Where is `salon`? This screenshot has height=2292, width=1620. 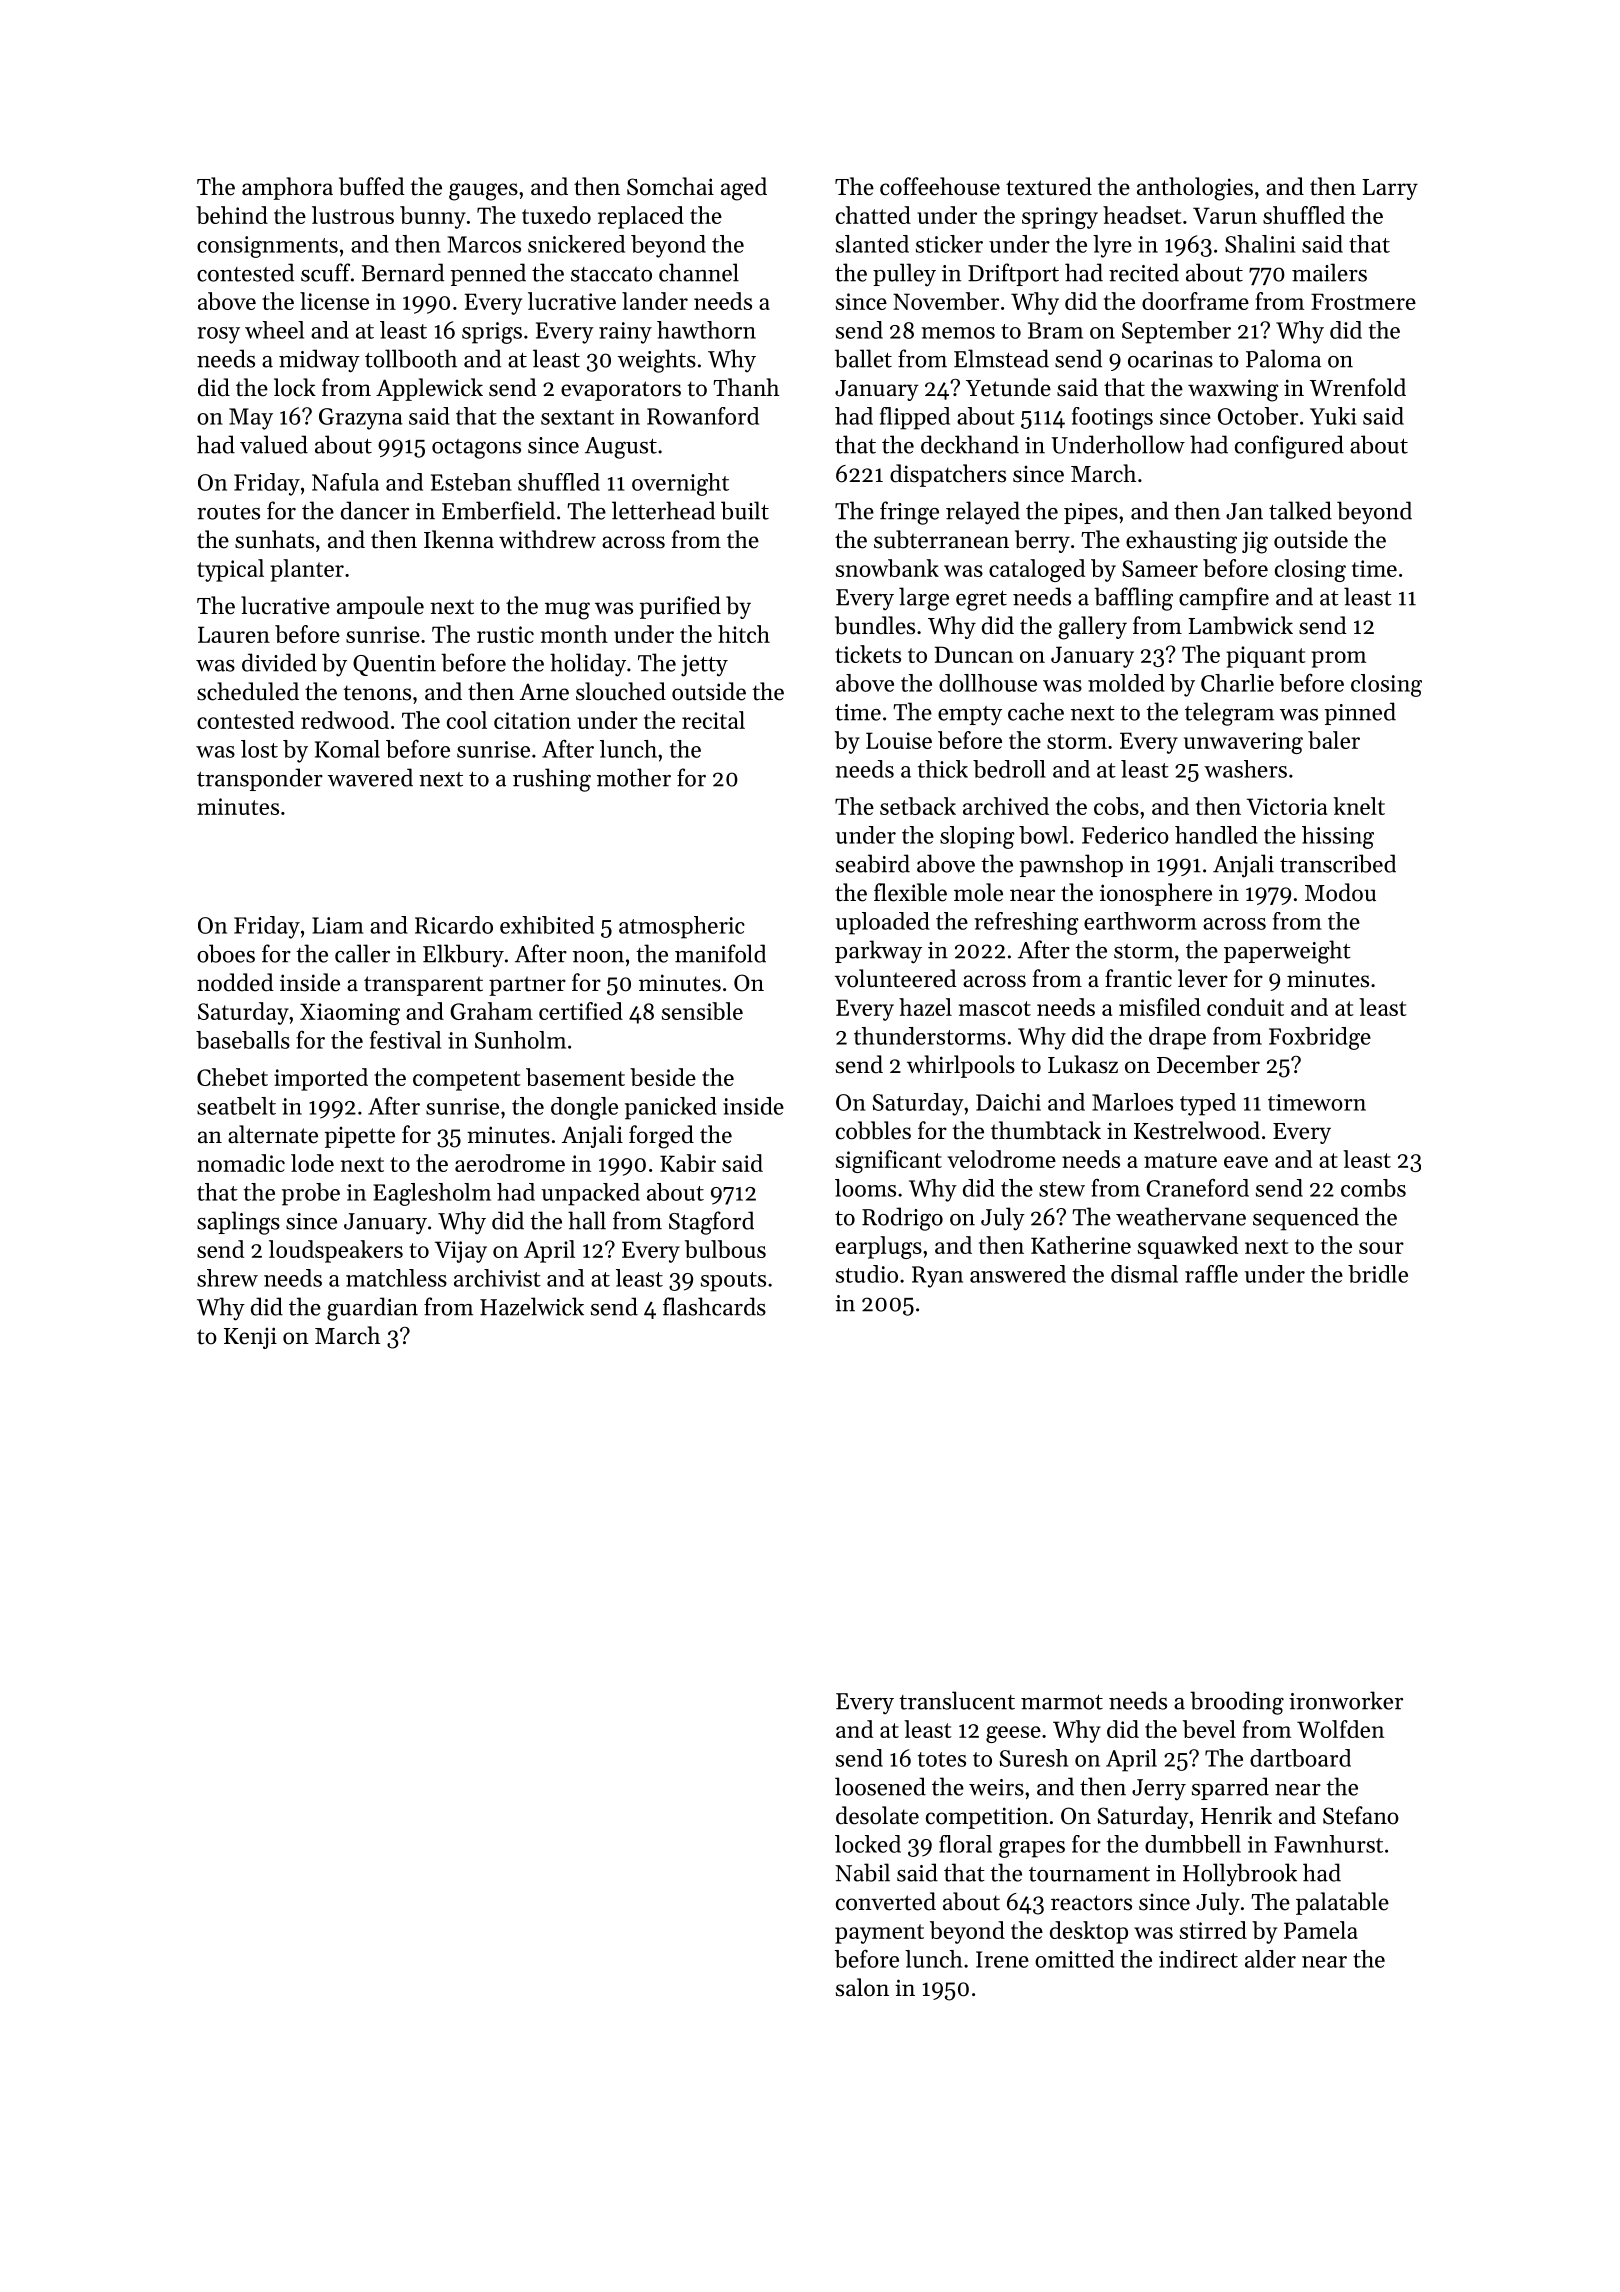 salon is located at coordinates (862, 1987).
